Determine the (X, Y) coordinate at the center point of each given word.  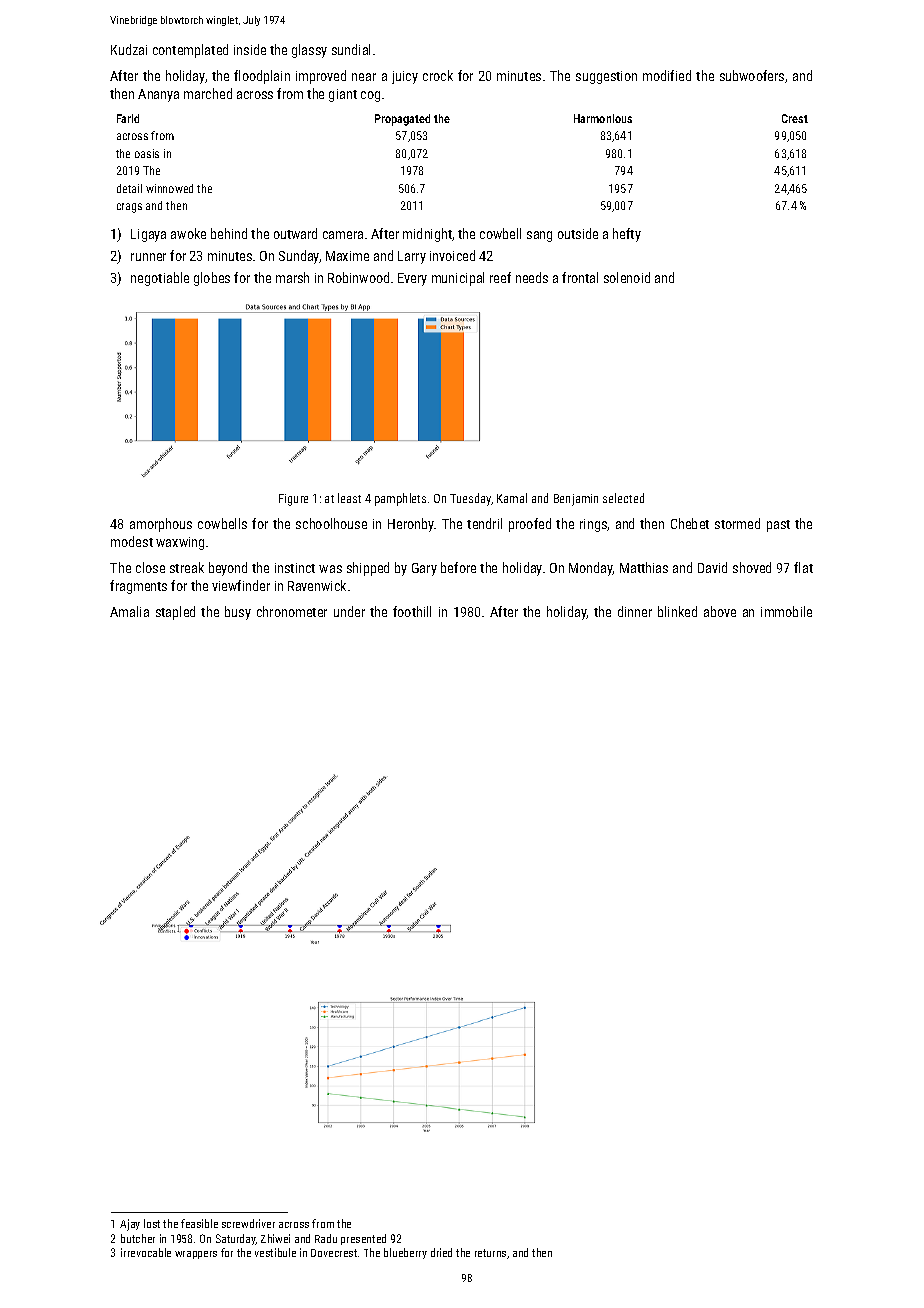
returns (490, 1253)
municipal (458, 279)
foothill (412, 611)
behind (229, 233)
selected (623, 498)
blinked (677, 611)
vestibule (275, 1252)
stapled (175, 613)
